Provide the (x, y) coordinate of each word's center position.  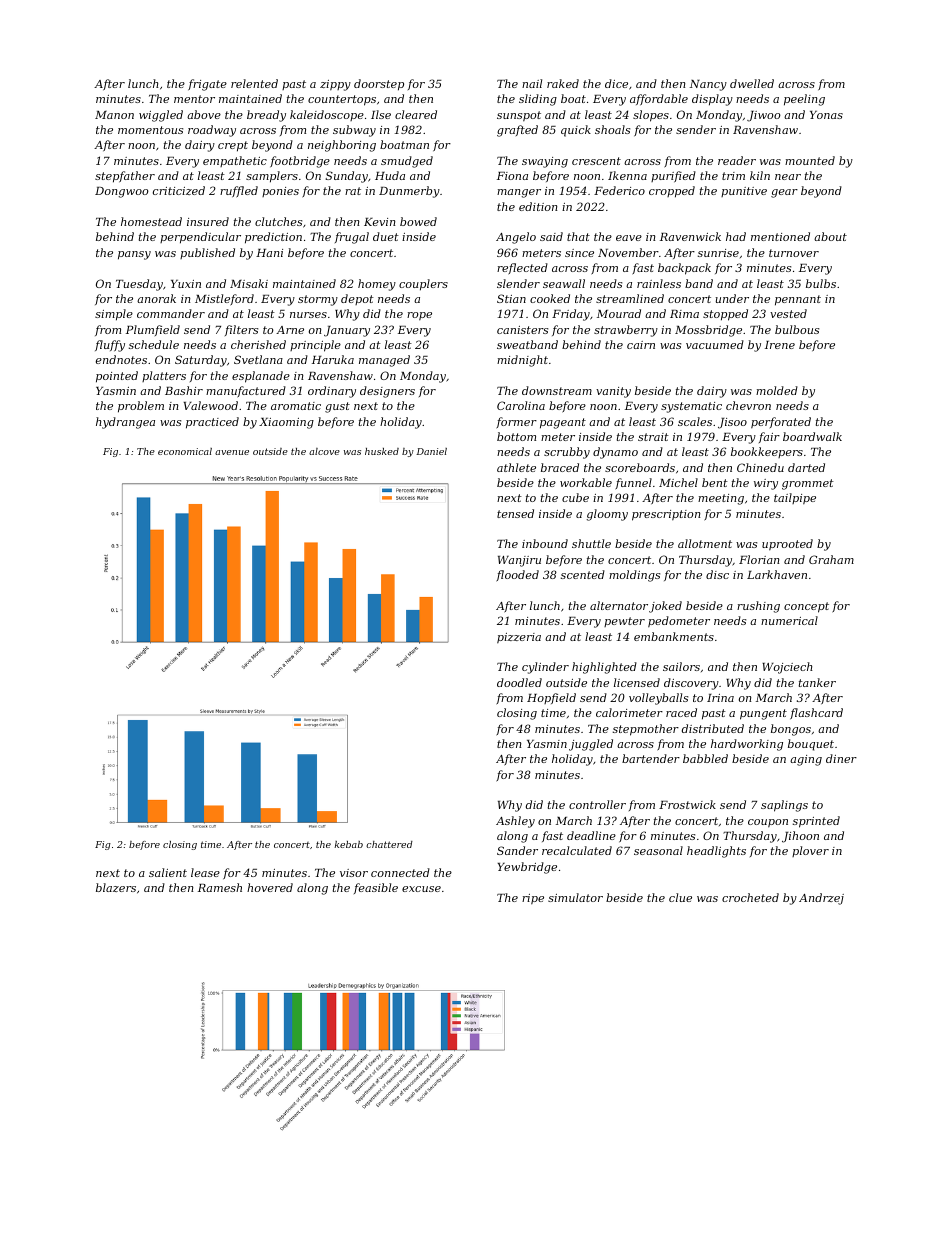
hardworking (747, 745)
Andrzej (821, 899)
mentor (194, 99)
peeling (804, 100)
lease (205, 872)
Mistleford (224, 300)
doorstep (379, 85)
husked (382, 451)
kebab (348, 844)
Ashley (515, 822)
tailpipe (795, 499)
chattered (389, 844)
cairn (641, 345)
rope (419, 316)
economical (185, 451)
